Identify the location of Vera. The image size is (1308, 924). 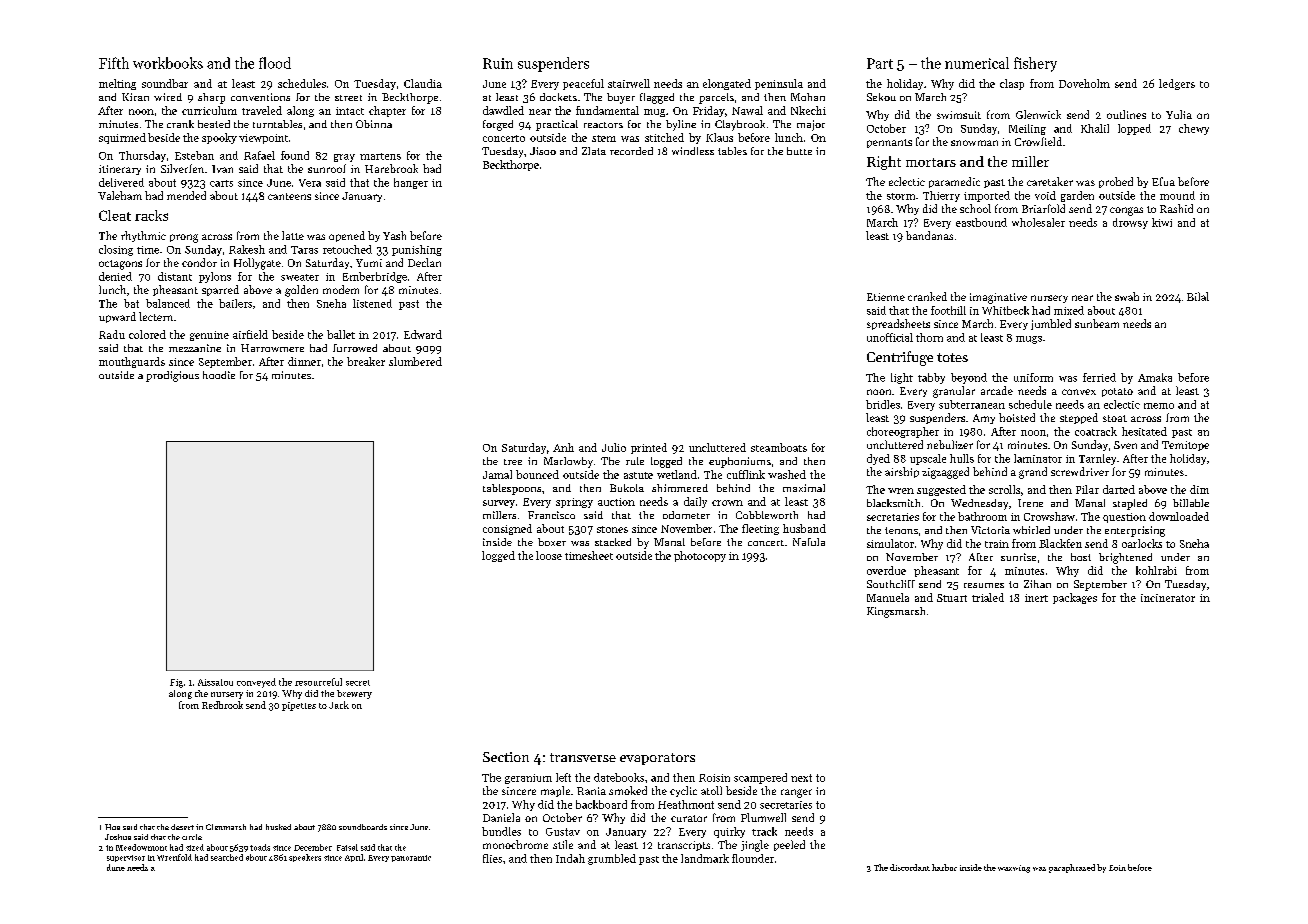
(310, 183).
